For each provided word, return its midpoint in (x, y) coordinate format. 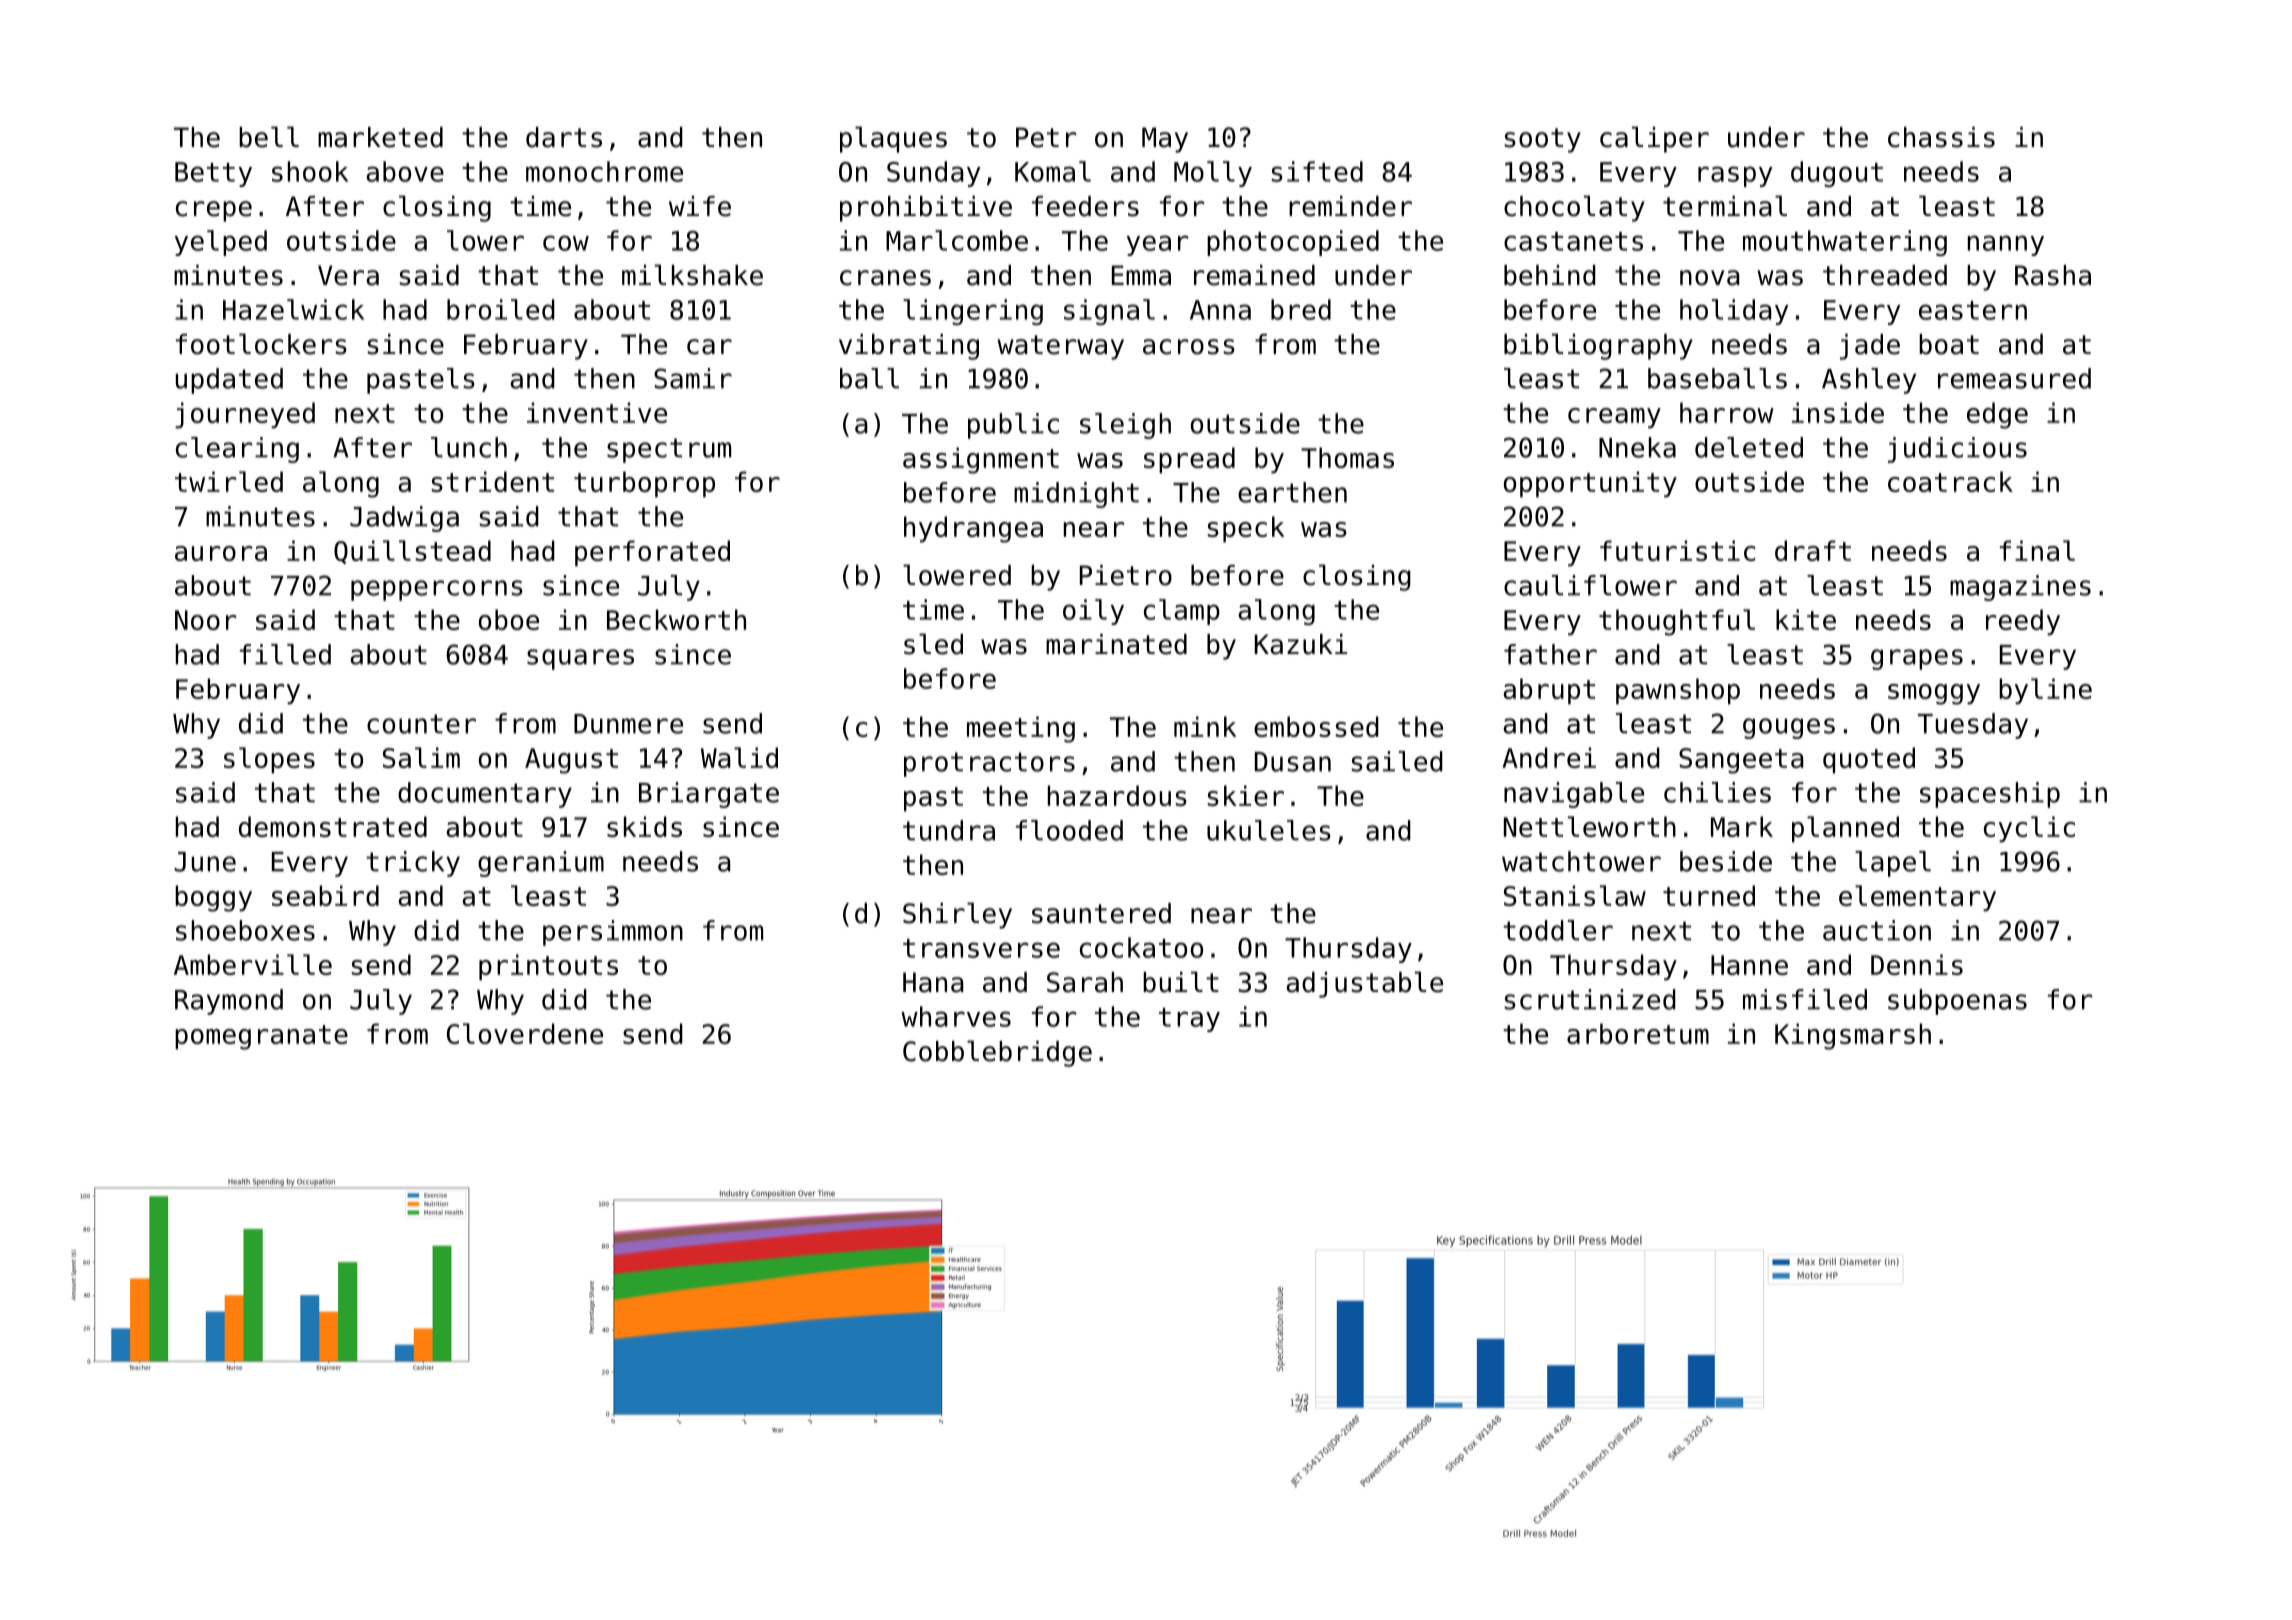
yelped (221, 243)
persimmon (613, 933)
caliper (1654, 139)
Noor (205, 620)
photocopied (1293, 243)
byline (2045, 691)
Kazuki (1301, 644)
